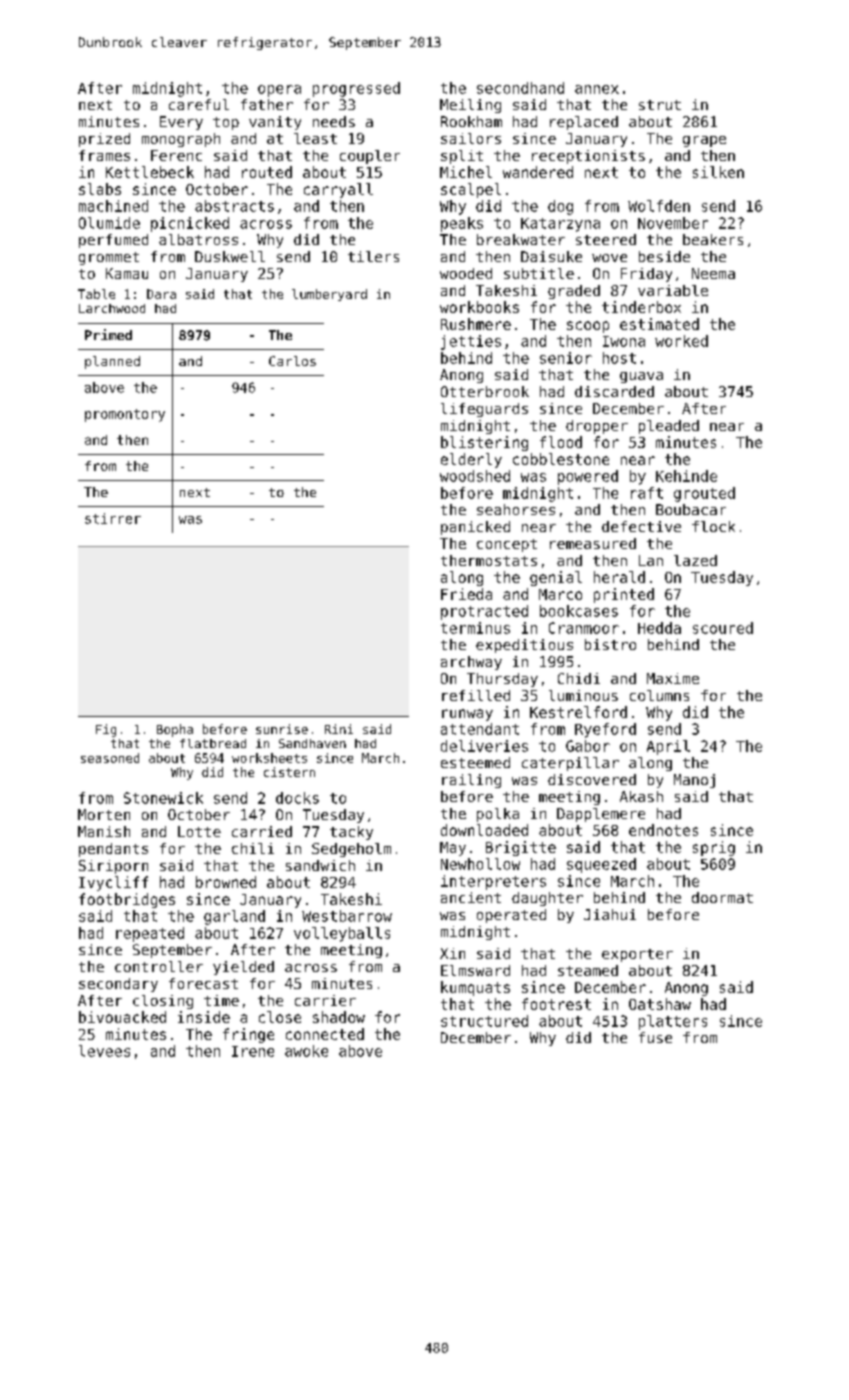  What do you see at coordinates (722, 897) in the image?
I see `doormat` at bounding box center [722, 897].
